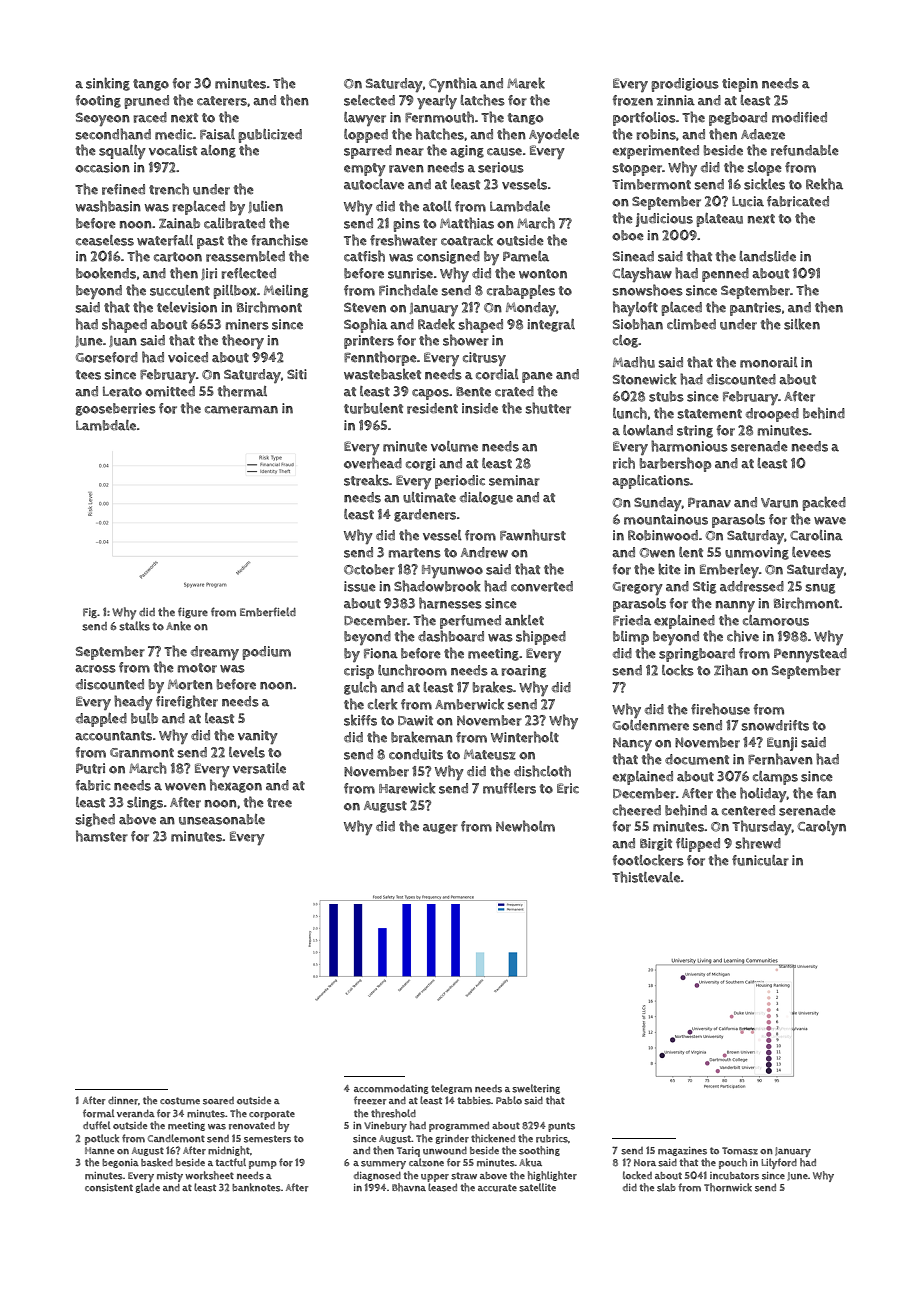  I want to click on funicular, so click(760, 860).
